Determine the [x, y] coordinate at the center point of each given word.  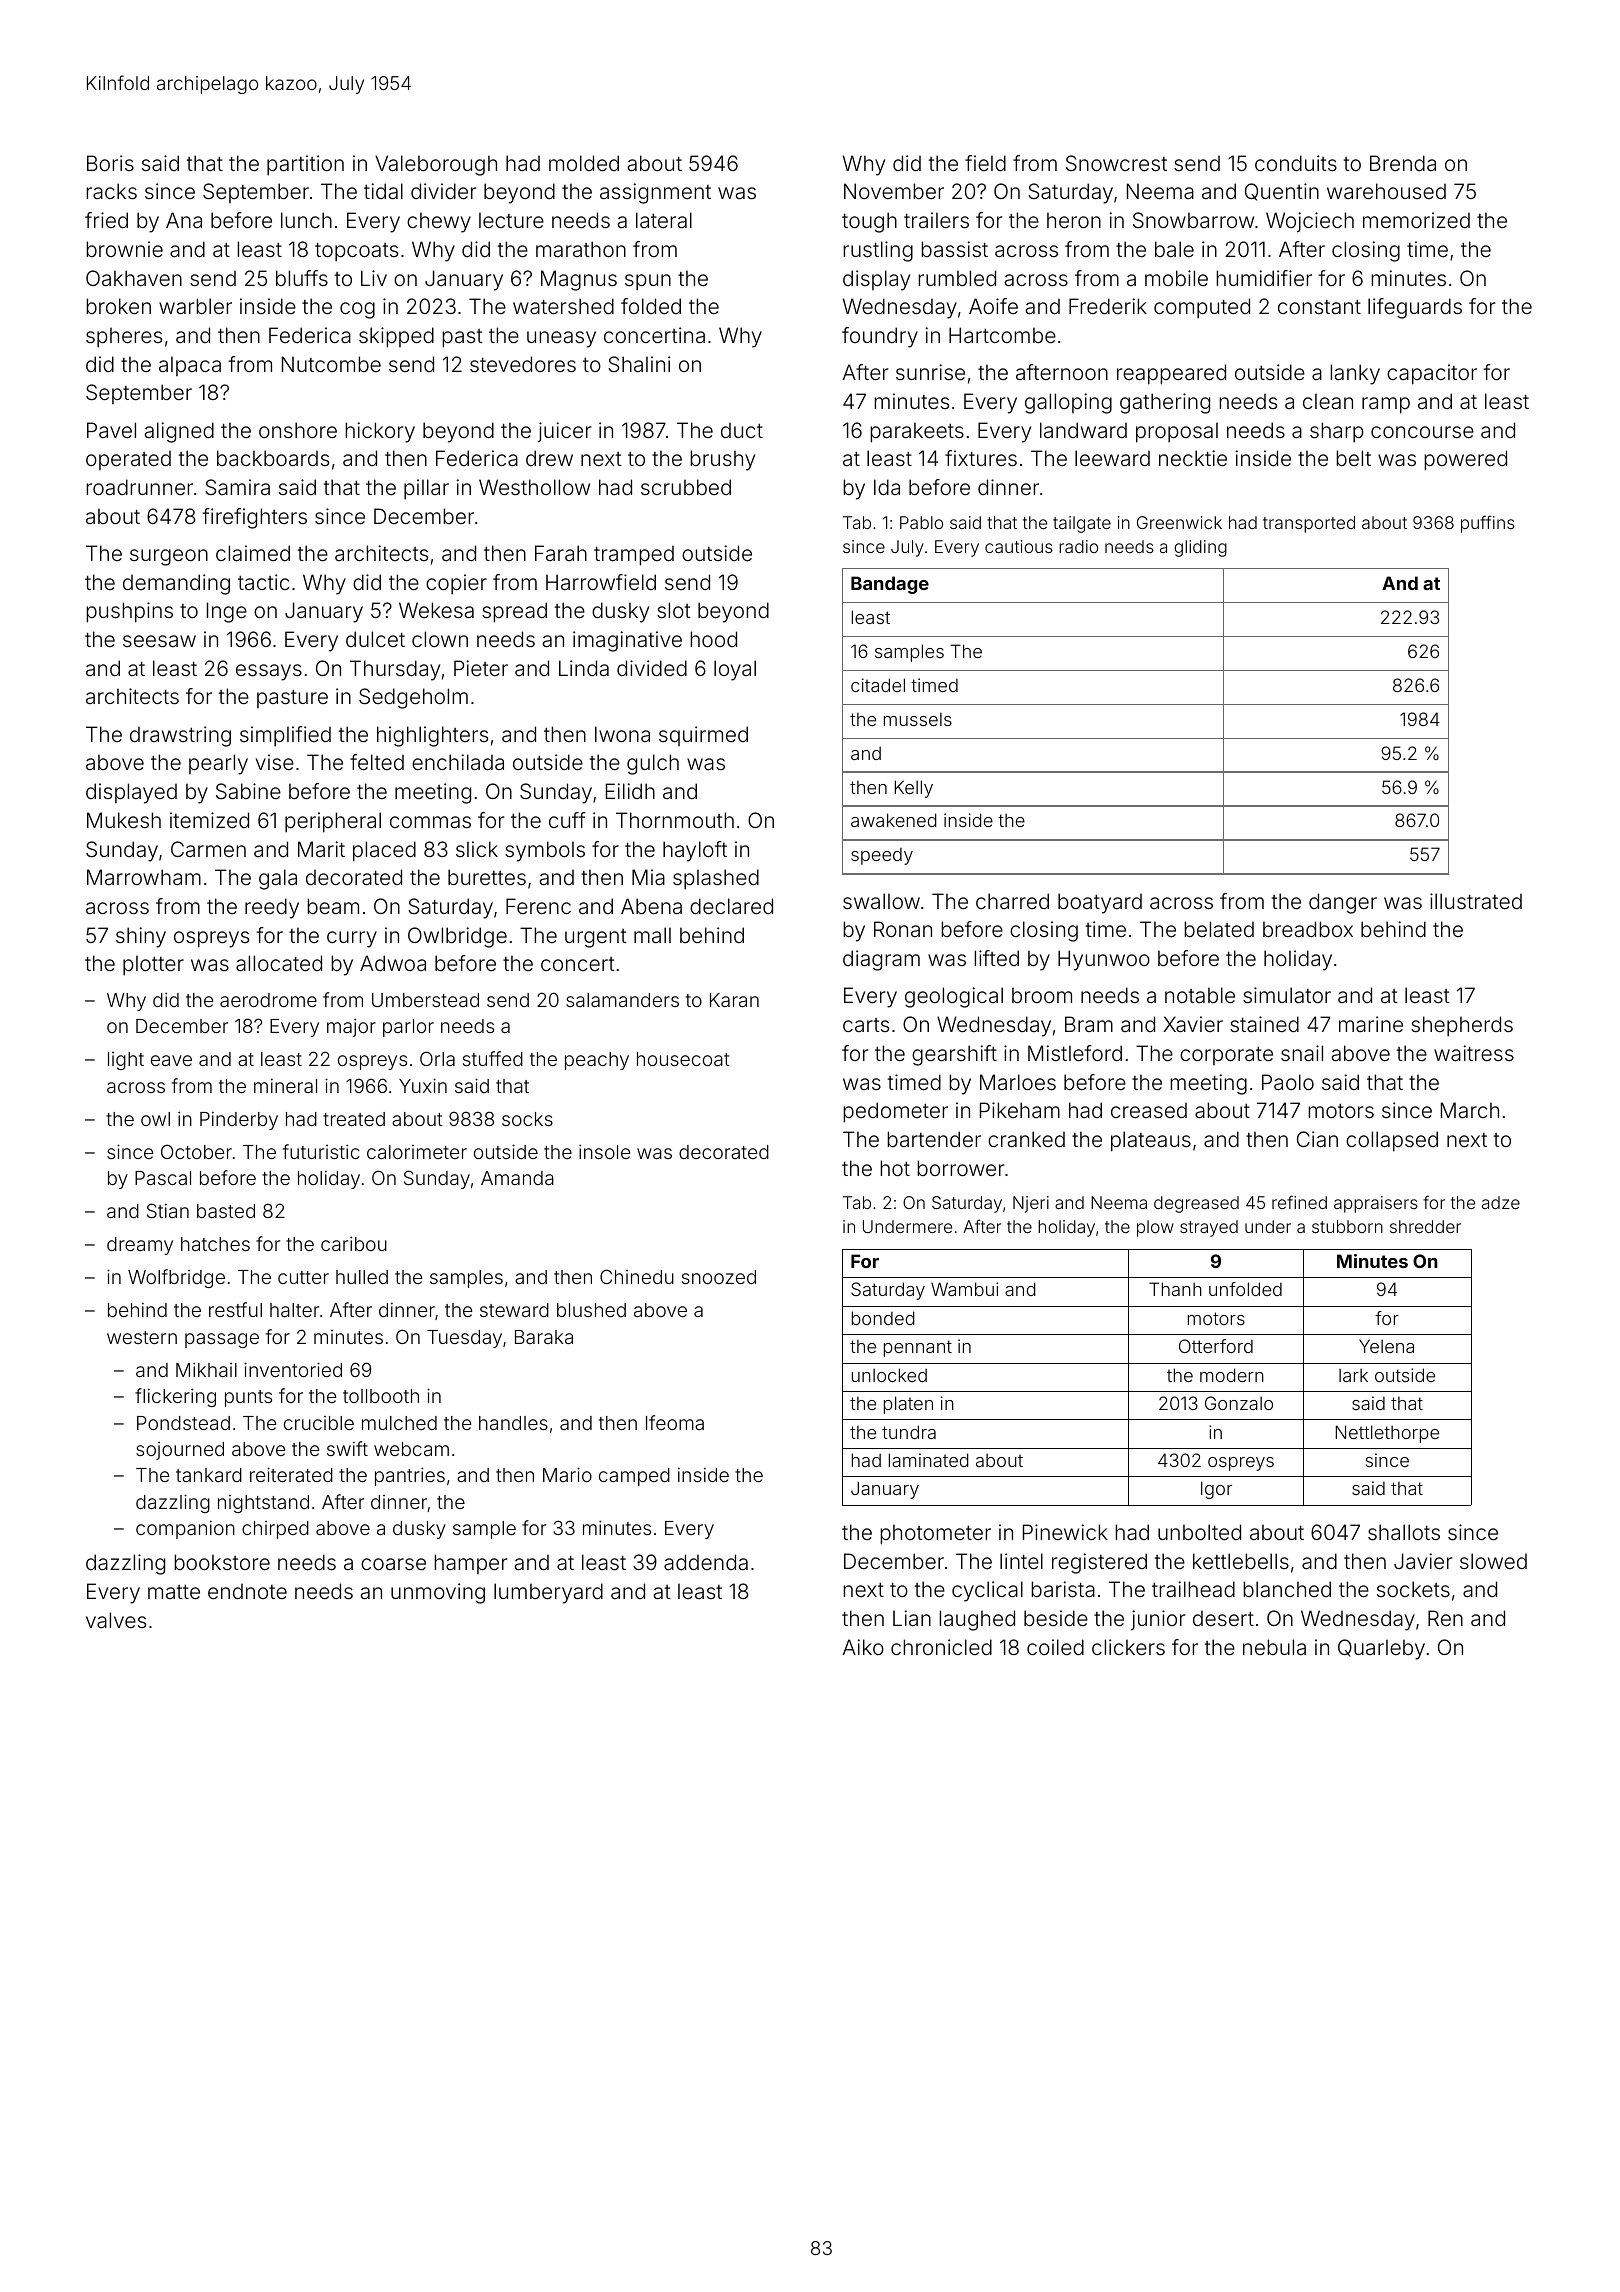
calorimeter [417, 1152]
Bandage [890, 585]
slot [674, 610]
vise [275, 762]
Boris [110, 163]
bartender [934, 1139]
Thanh [1175, 1289]
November [894, 191]
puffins [1488, 524]
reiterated [291, 1474]
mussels [918, 719]
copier [456, 584]
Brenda [1403, 163]
